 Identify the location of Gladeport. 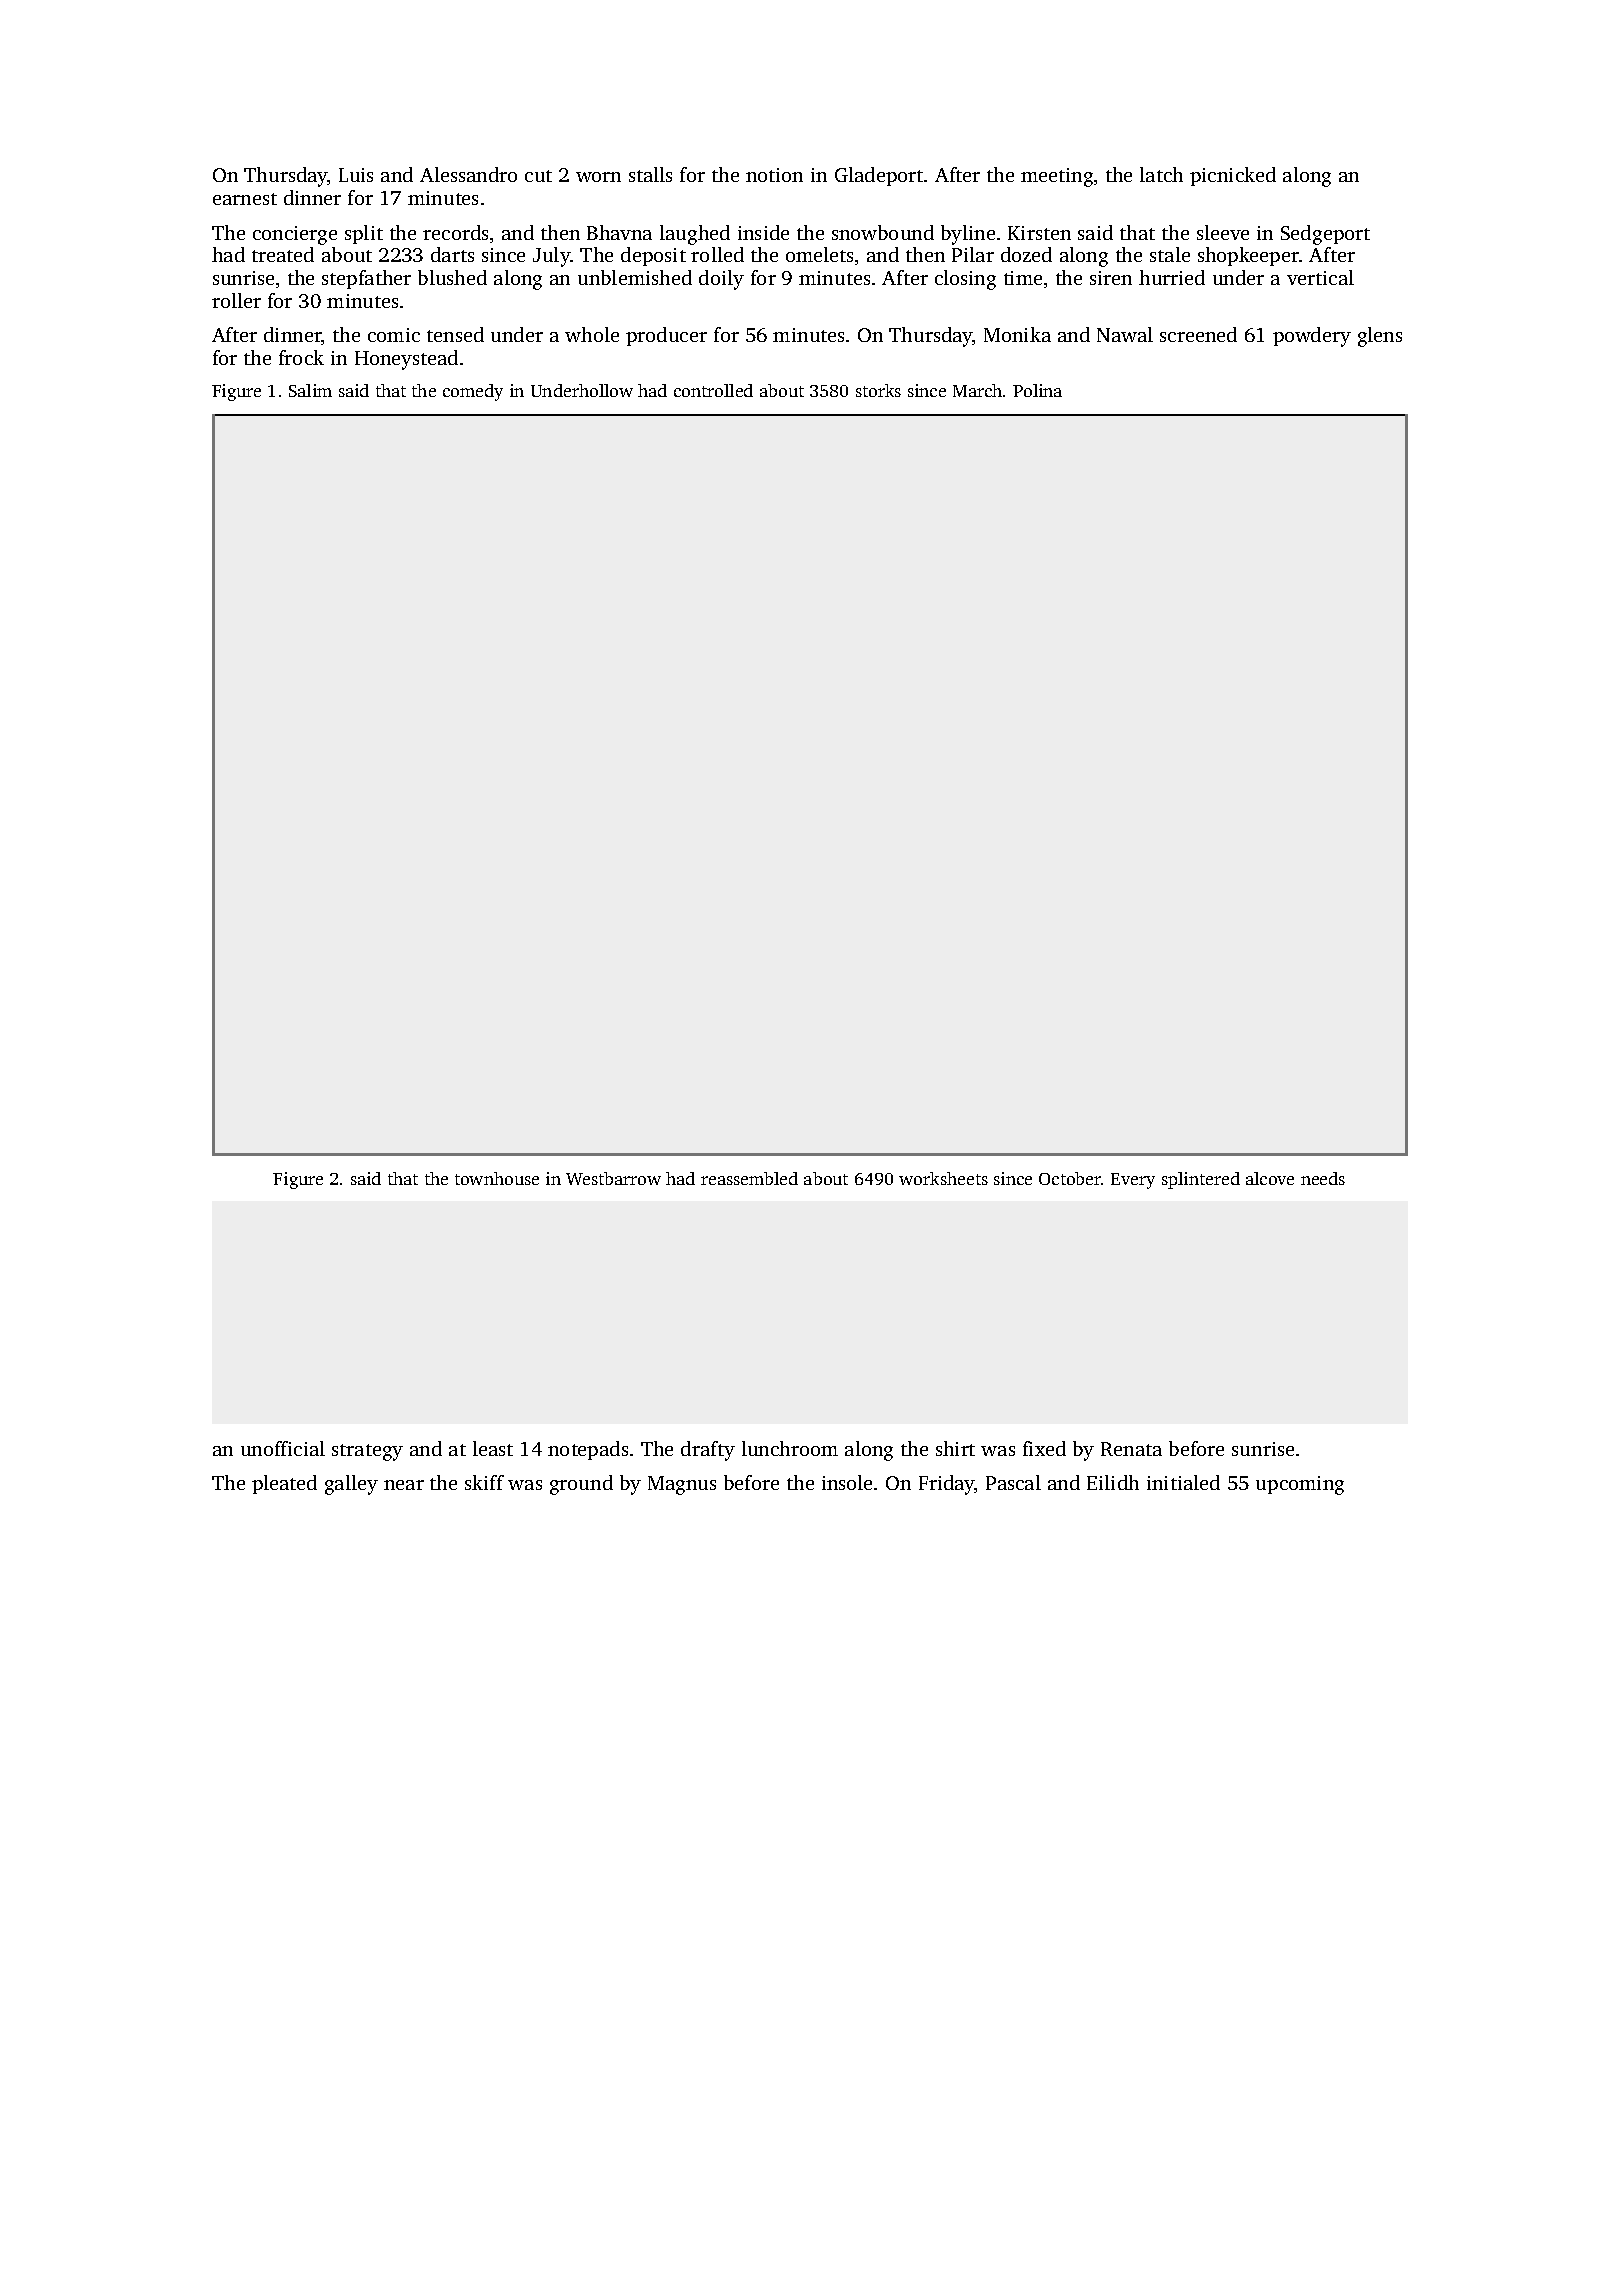
(879, 176).
